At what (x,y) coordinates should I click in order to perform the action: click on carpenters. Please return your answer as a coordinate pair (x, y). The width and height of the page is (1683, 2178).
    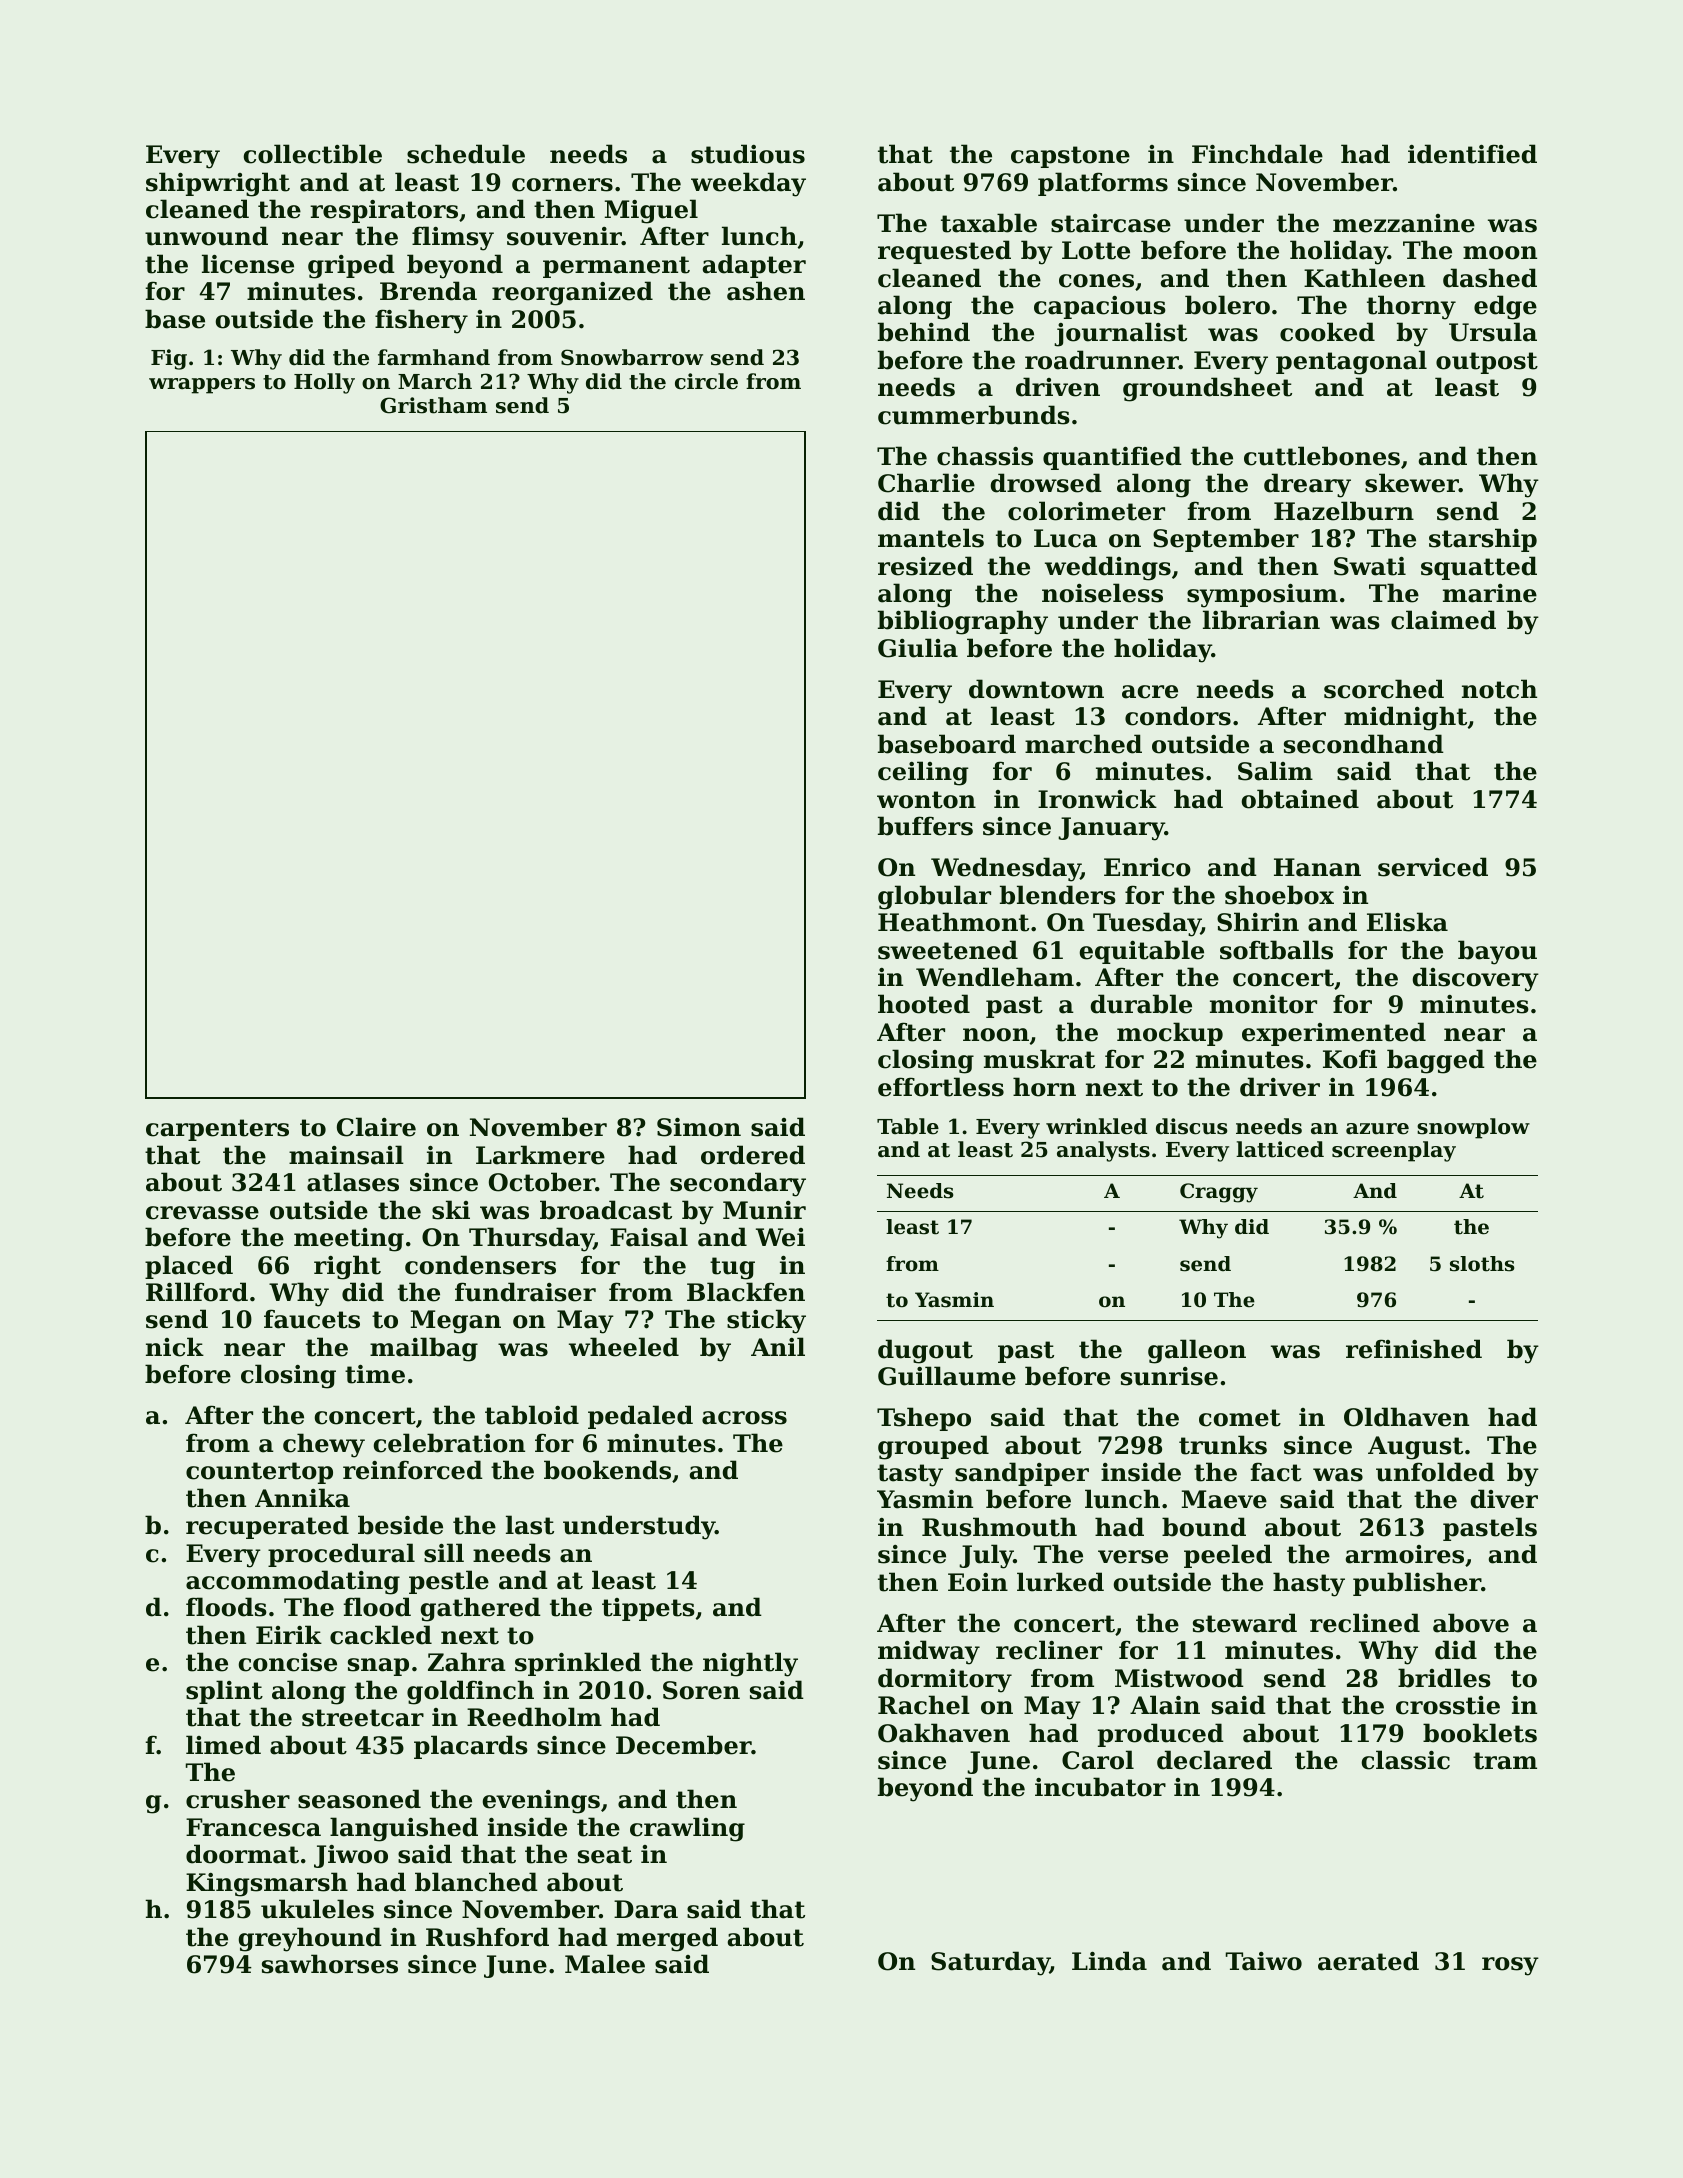
    Looking at the image, I should click on (217, 1130).
